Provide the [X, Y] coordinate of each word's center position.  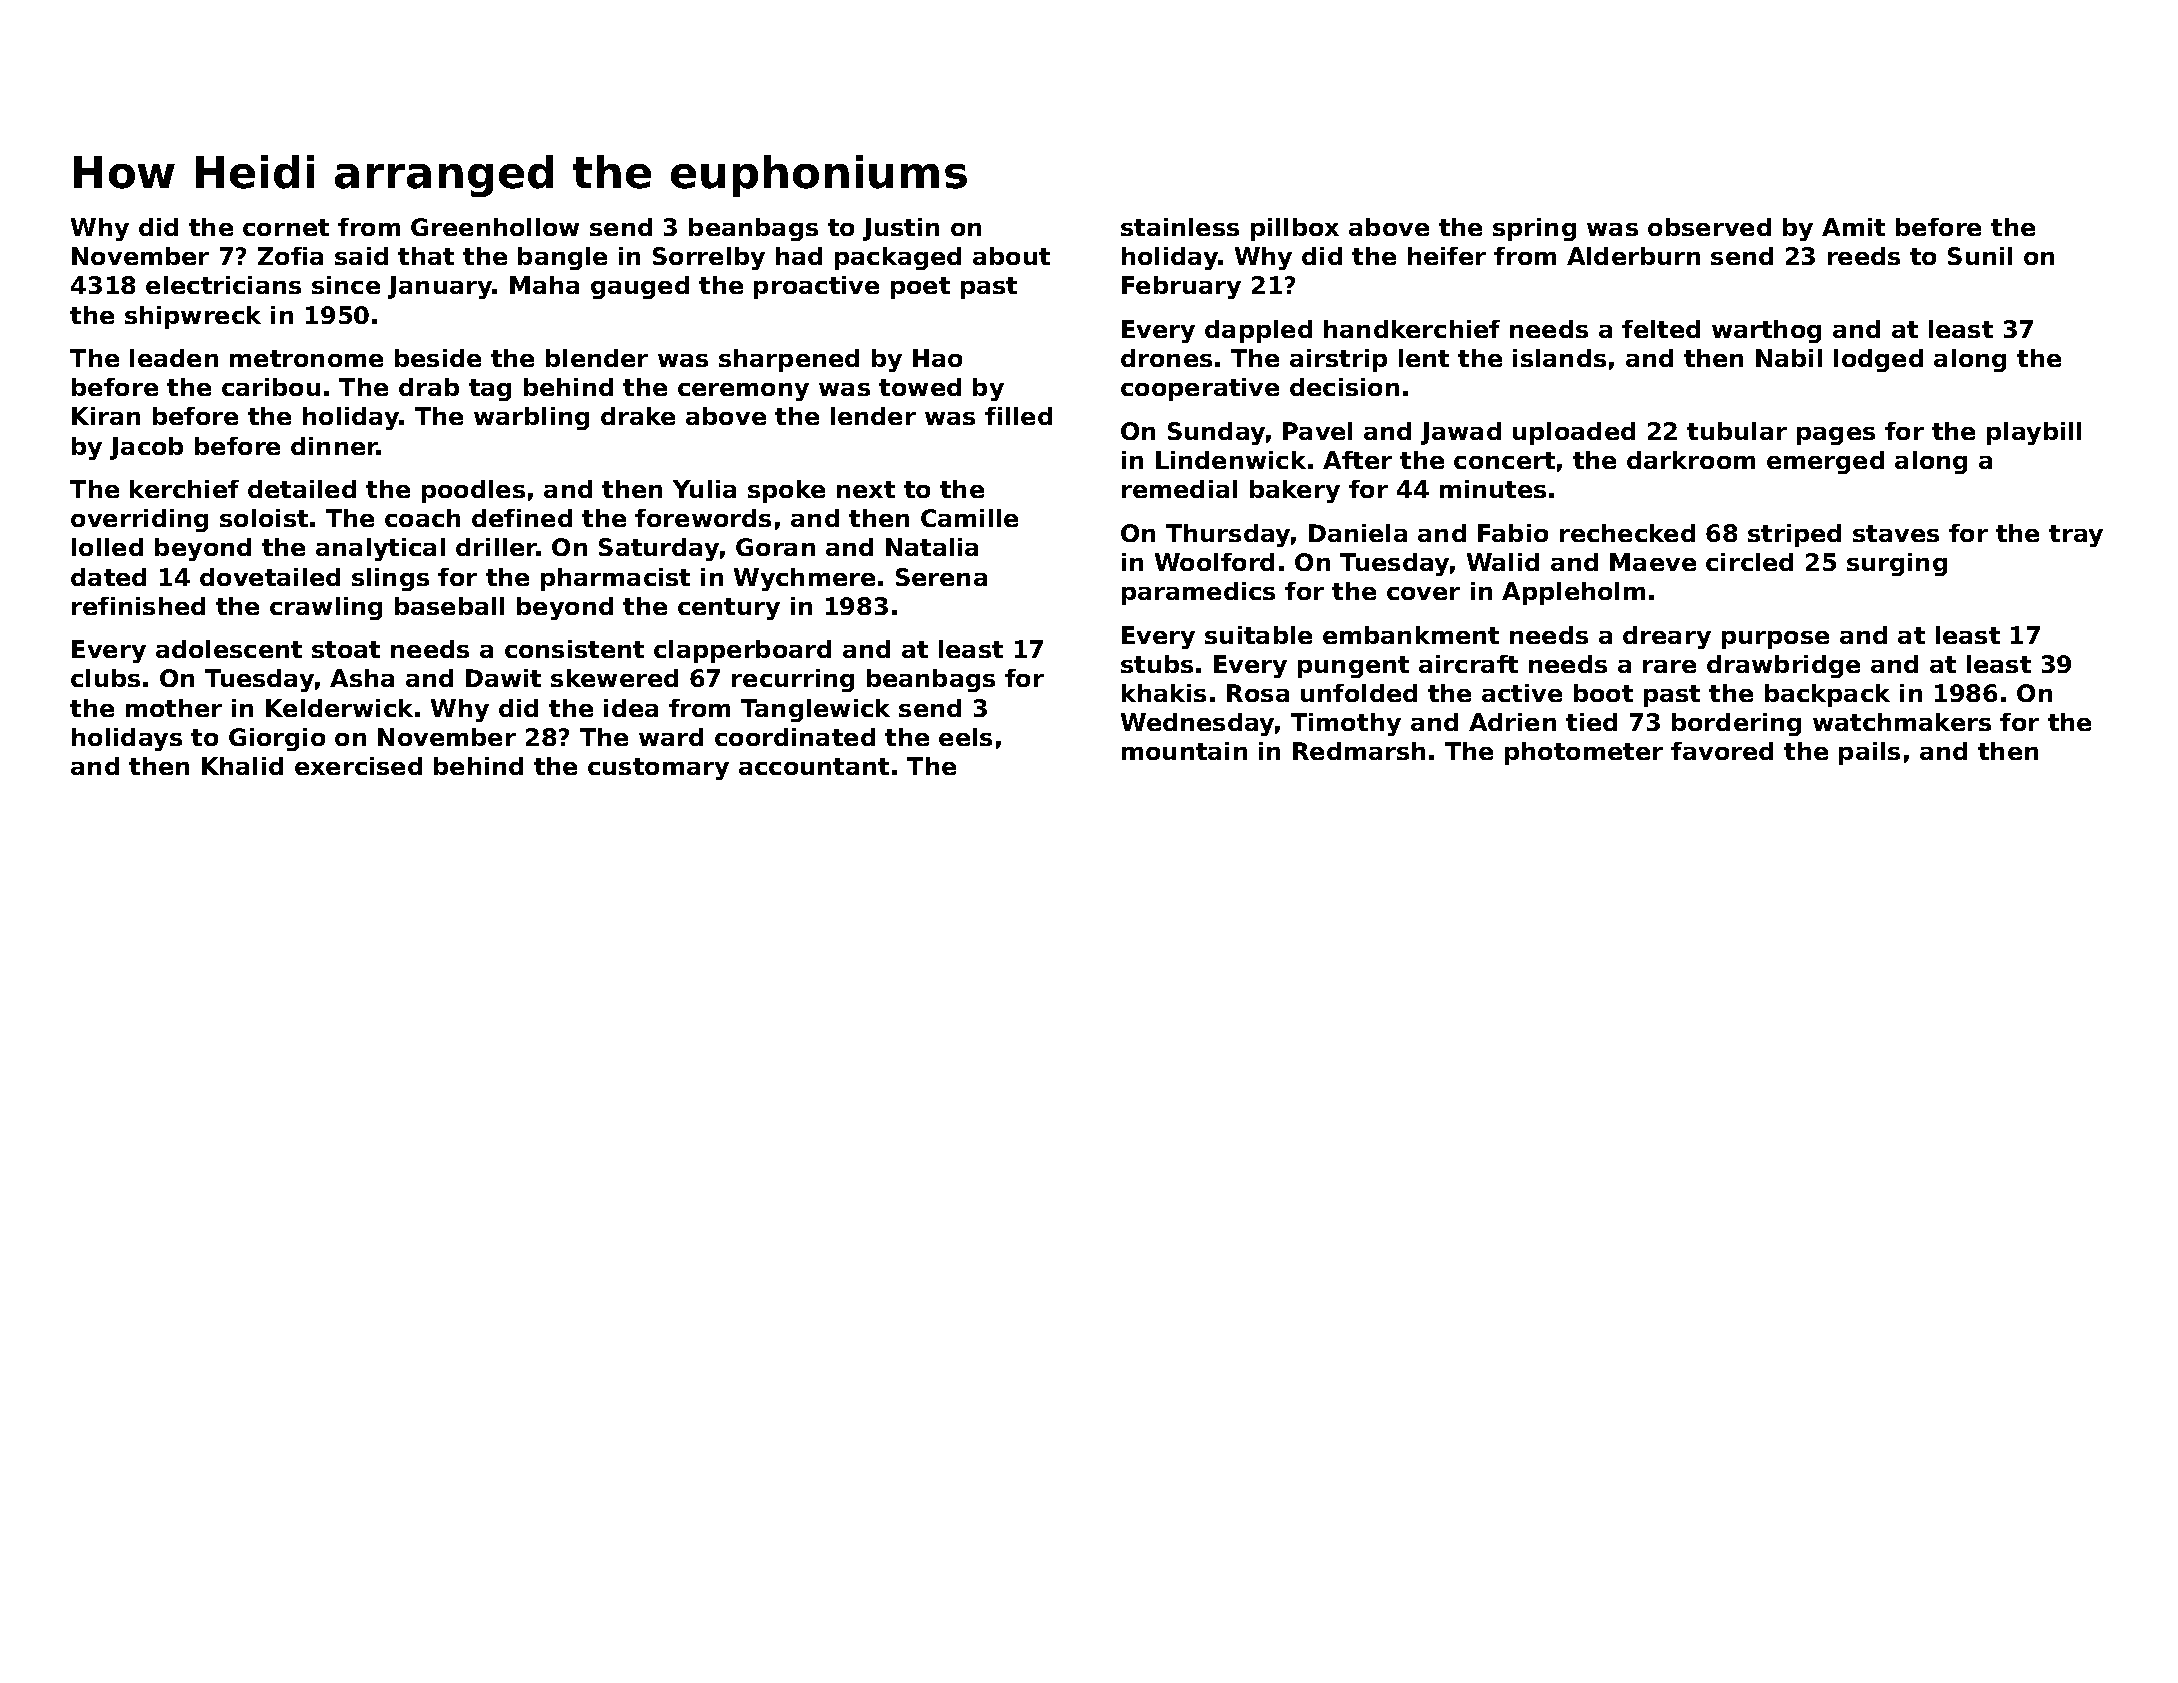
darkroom [1691, 460]
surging [1897, 564]
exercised [358, 766]
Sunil [1980, 256]
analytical [380, 549]
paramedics [1198, 593]
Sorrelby [709, 258]
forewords [703, 518]
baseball [449, 606]
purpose [1775, 640]
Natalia [932, 547]
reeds [1864, 256]
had [799, 256]
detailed [302, 489]
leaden [174, 358]
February [1181, 287]
